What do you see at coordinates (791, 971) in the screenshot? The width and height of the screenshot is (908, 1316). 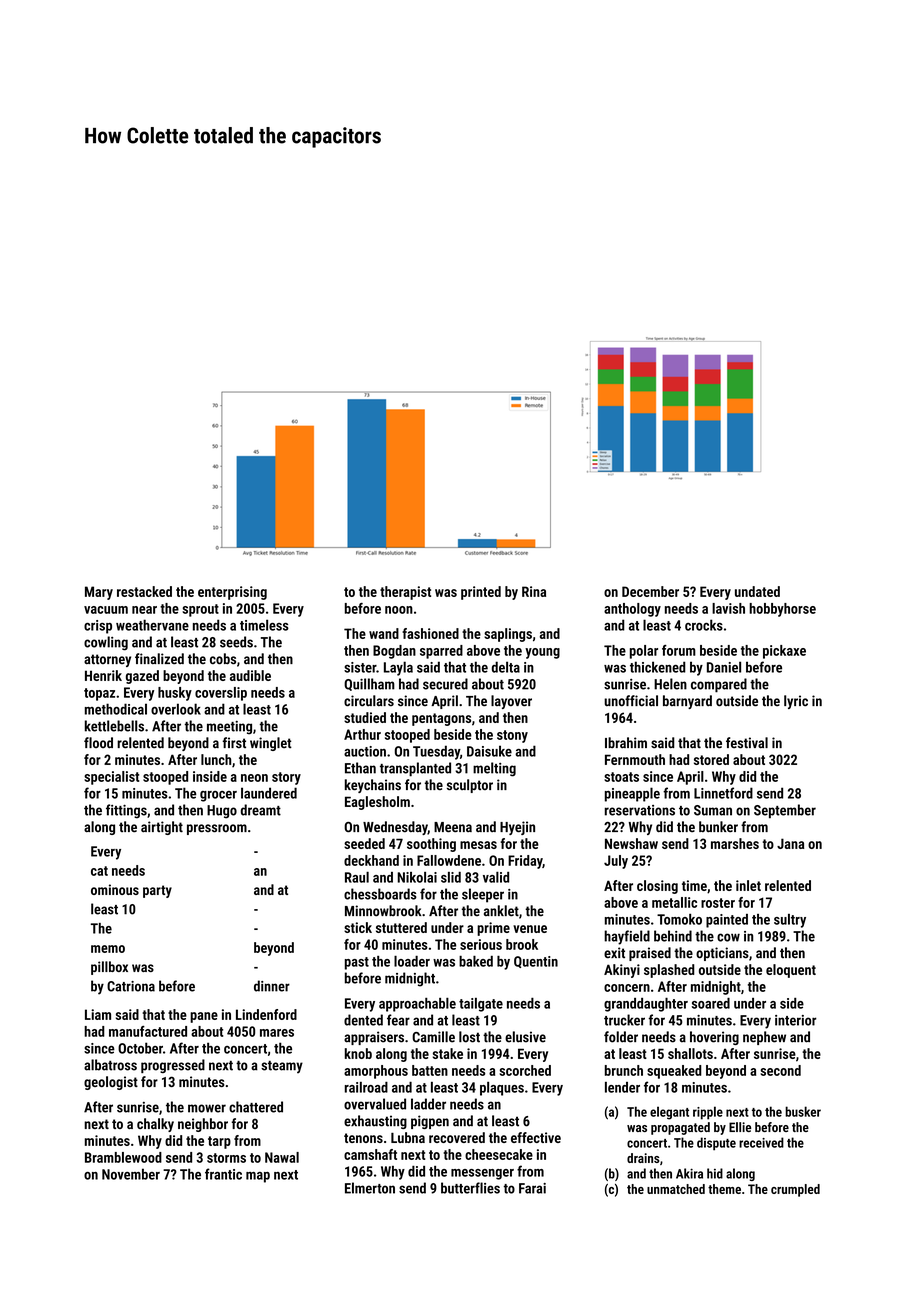 I see `eloquent` at bounding box center [791, 971].
